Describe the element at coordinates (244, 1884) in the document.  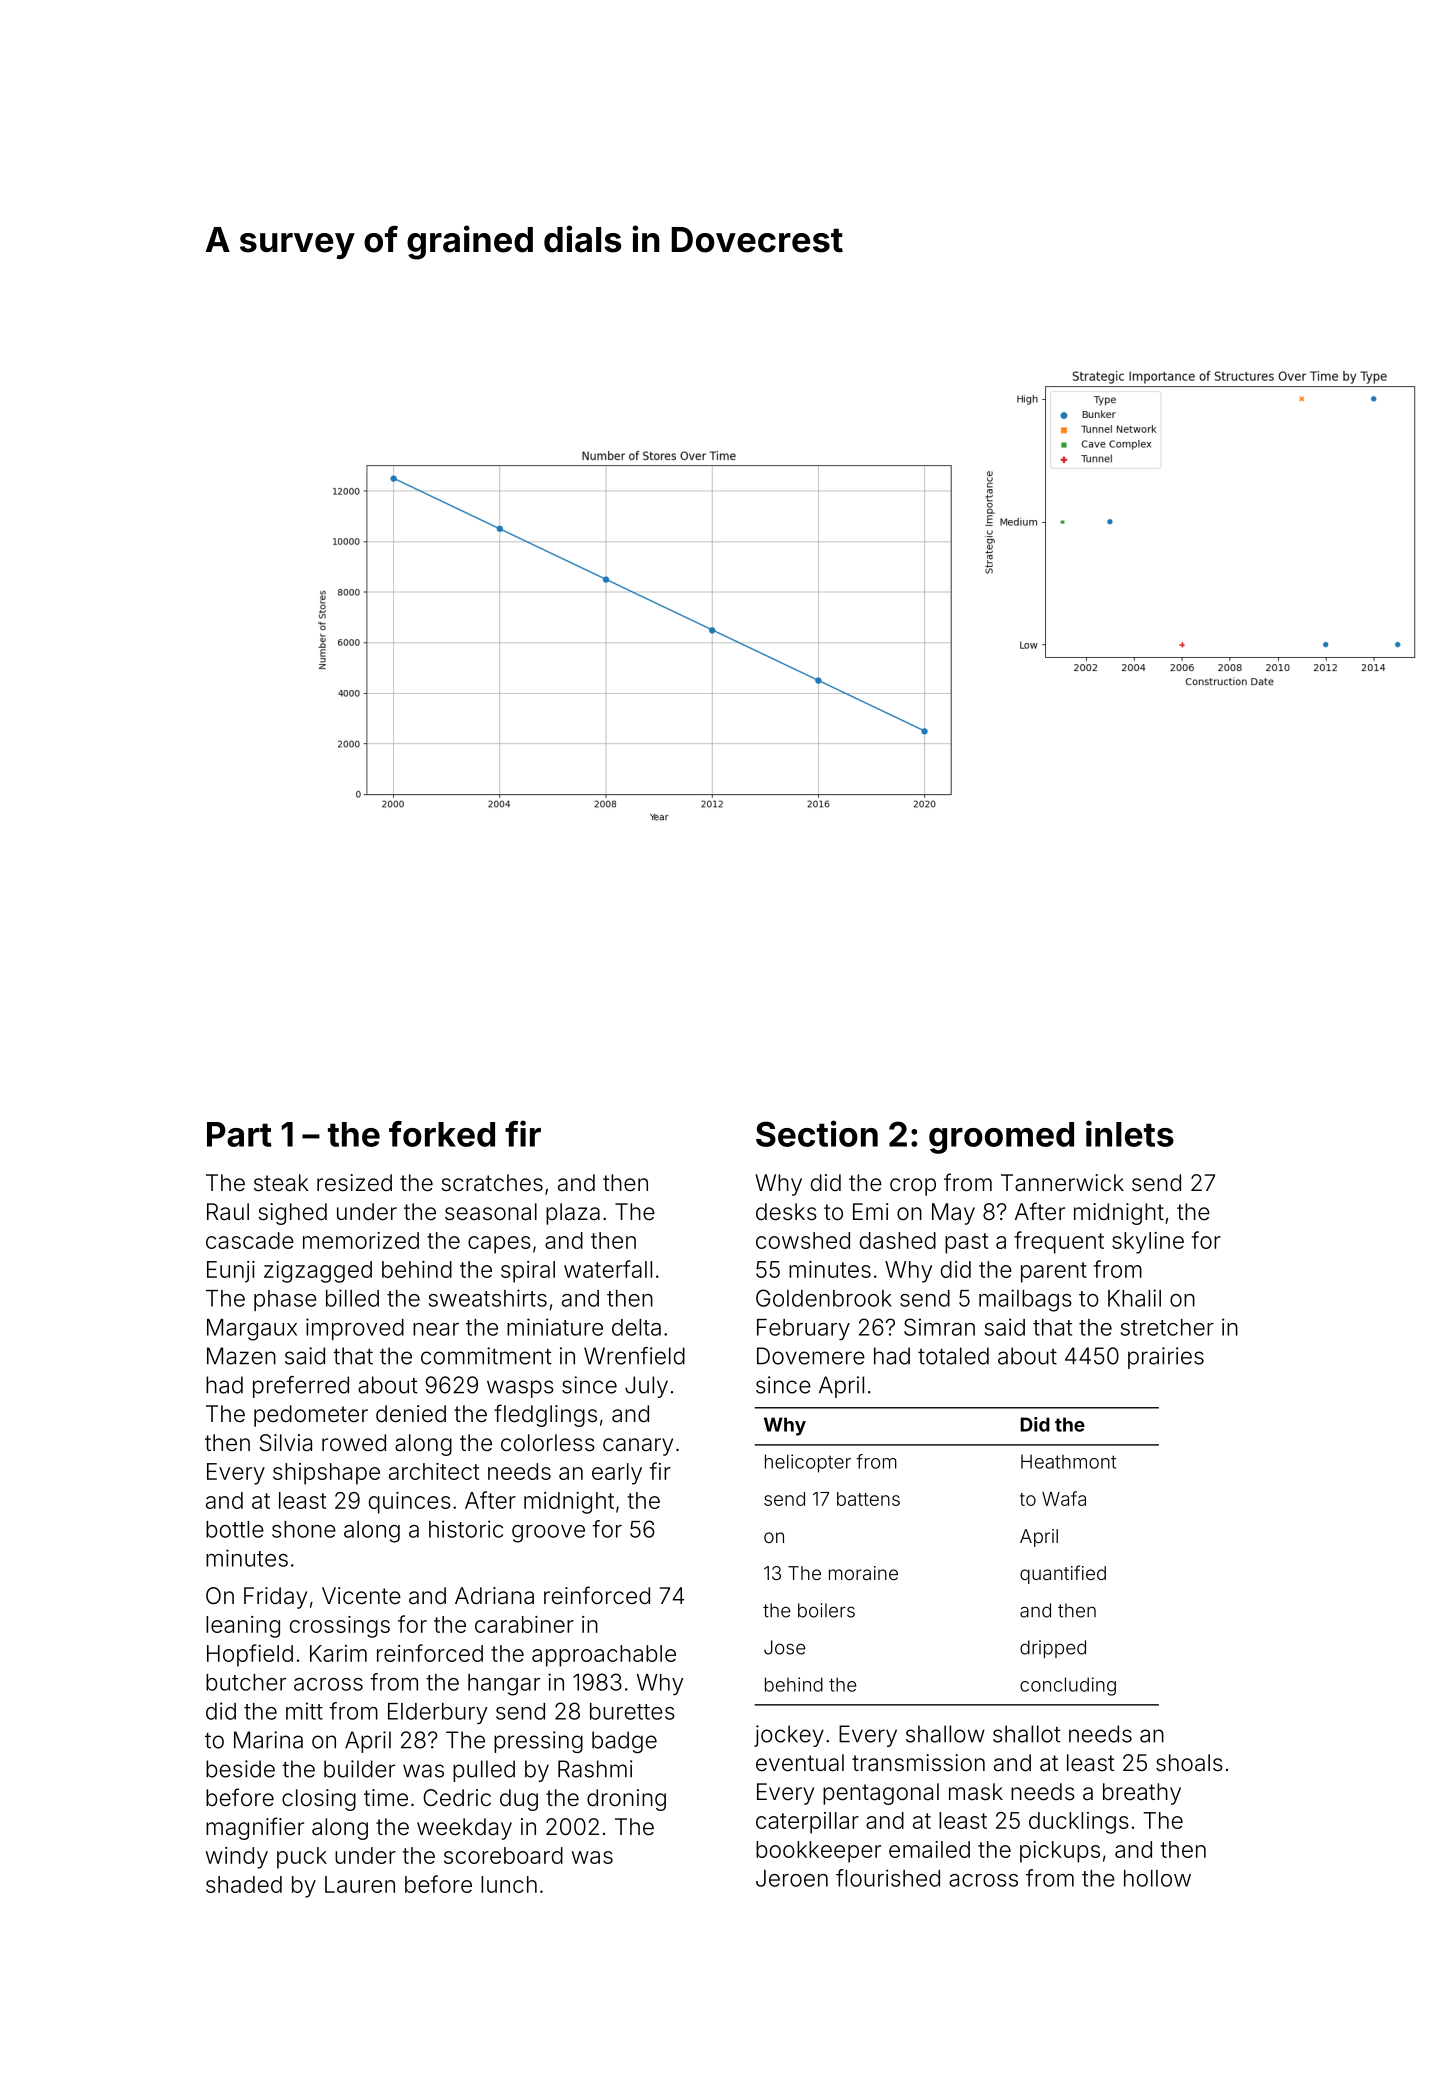
I see `shaded` at that location.
